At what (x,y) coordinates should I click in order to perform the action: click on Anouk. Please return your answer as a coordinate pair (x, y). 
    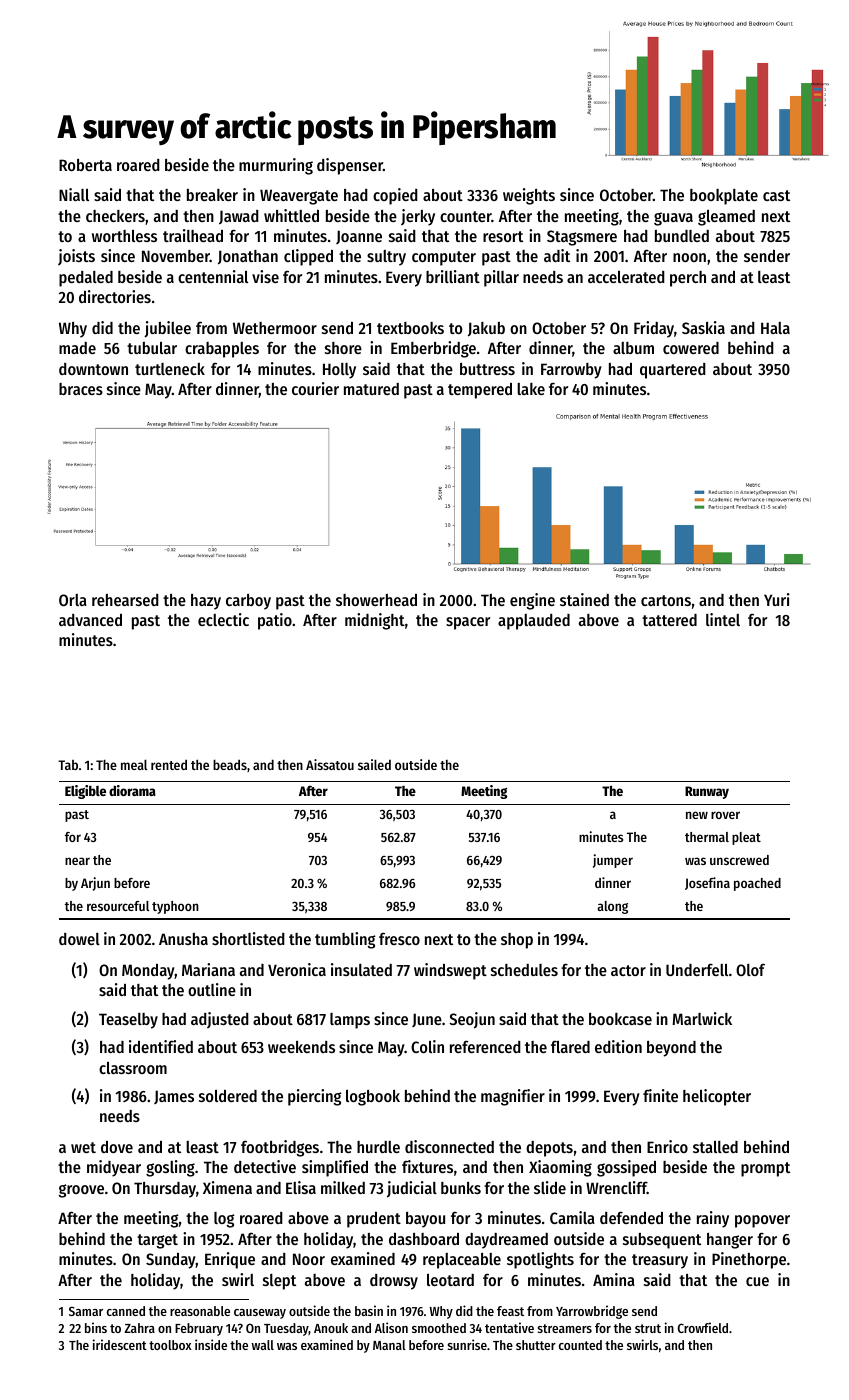
    Looking at the image, I should click on (331, 1328).
